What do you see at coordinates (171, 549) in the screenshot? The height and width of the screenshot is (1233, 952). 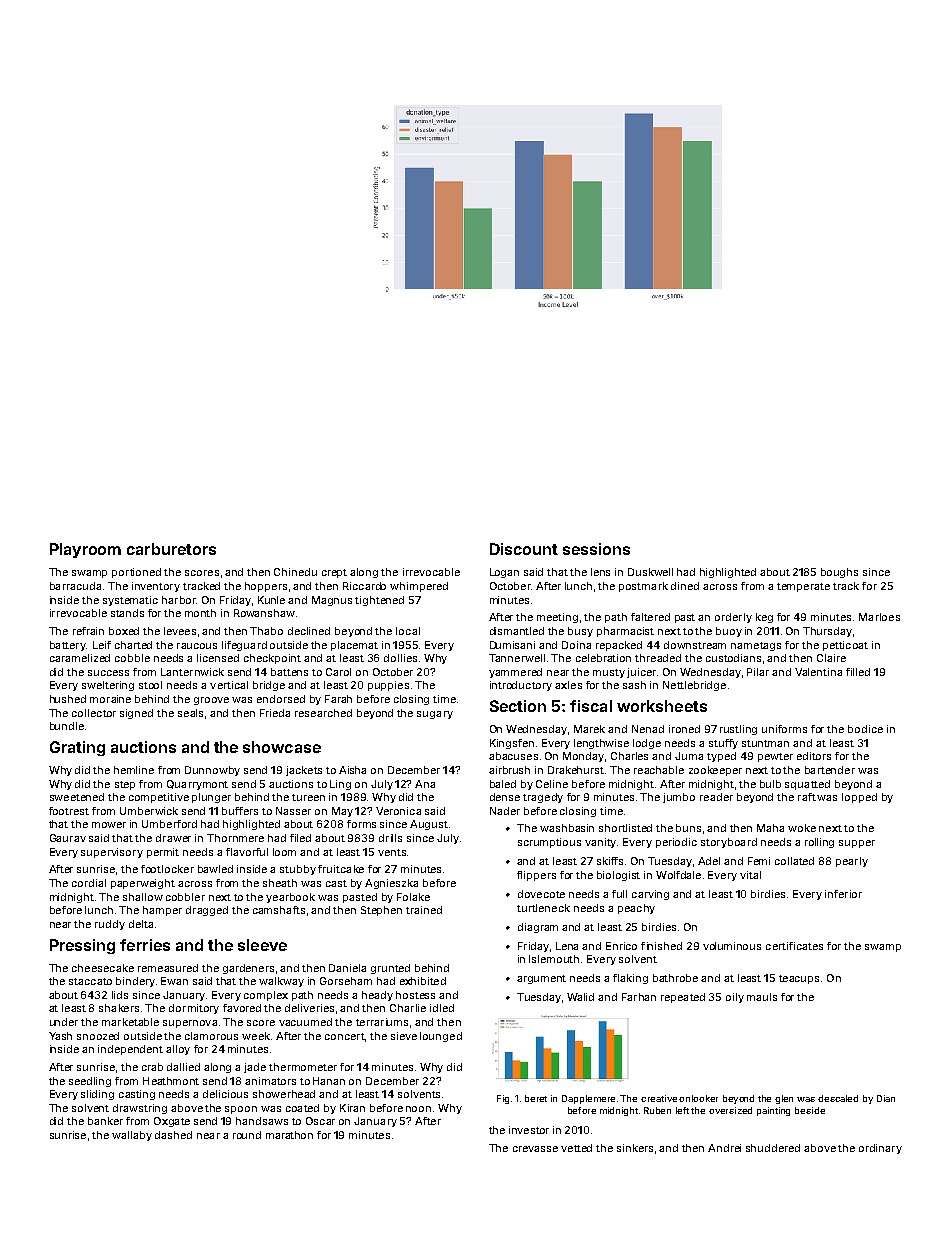 I see `carburetors` at bounding box center [171, 549].
